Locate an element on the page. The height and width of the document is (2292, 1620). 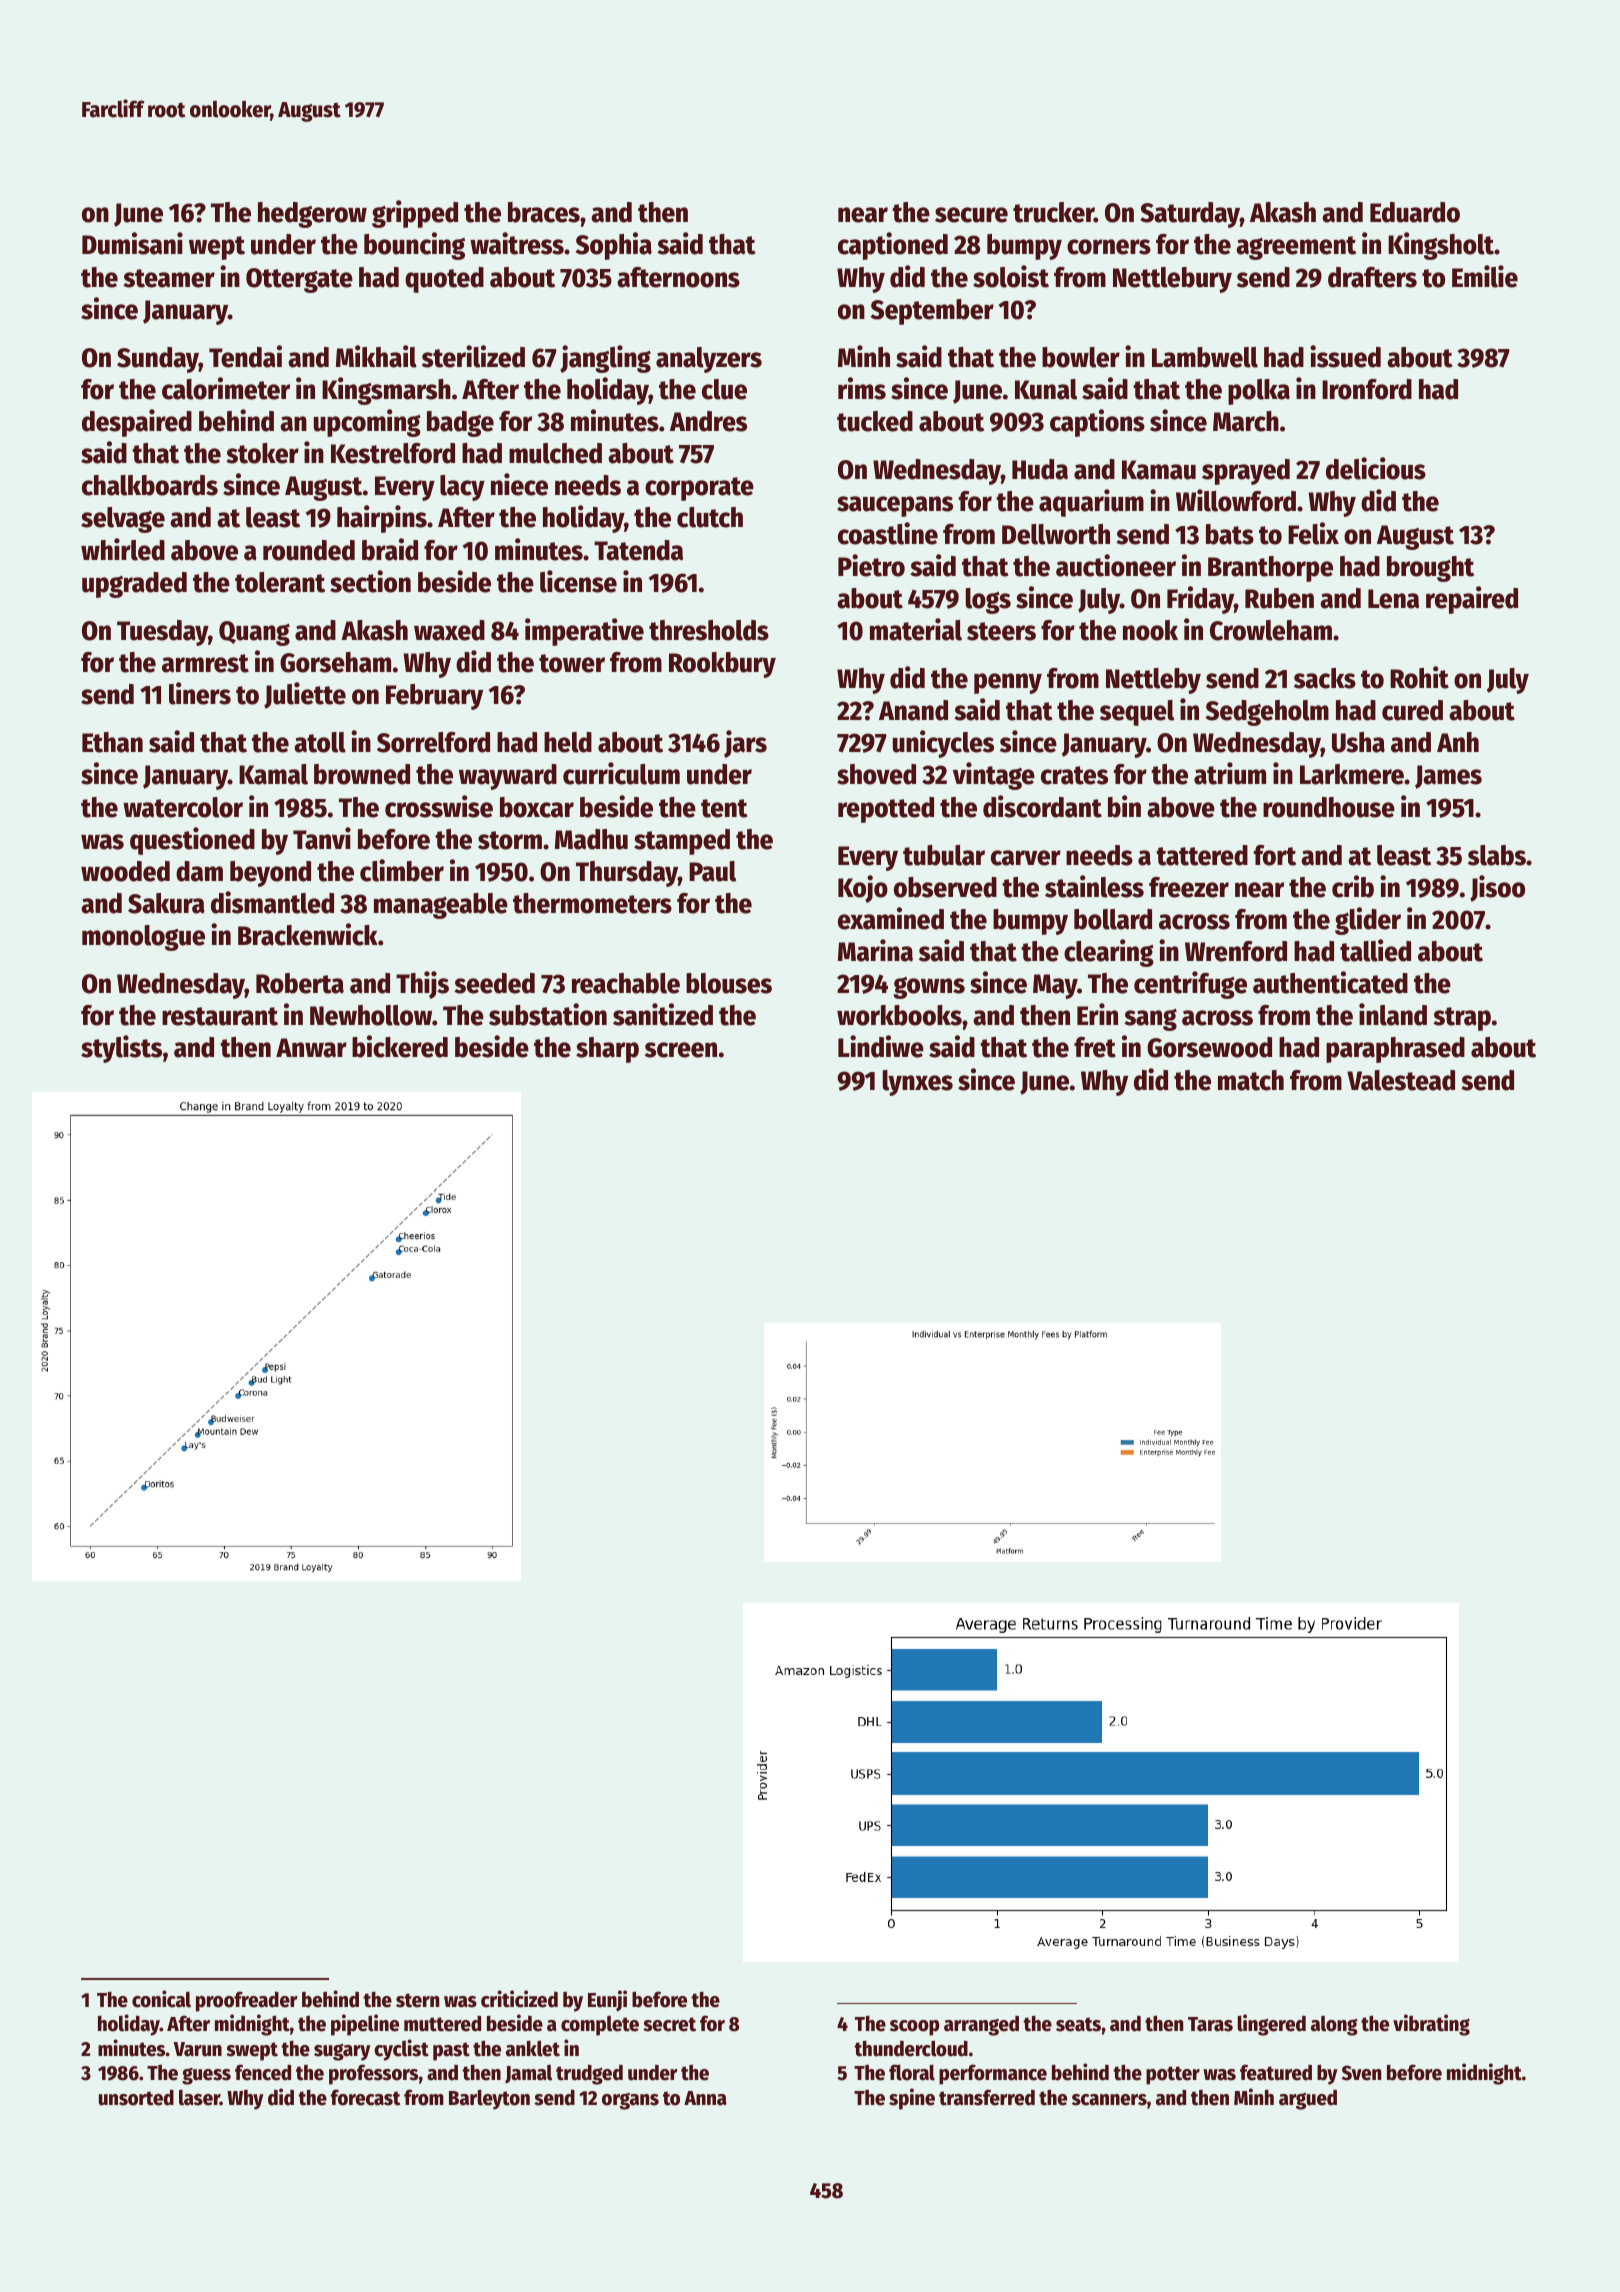
stern is located at coordinates (417, 2000).
